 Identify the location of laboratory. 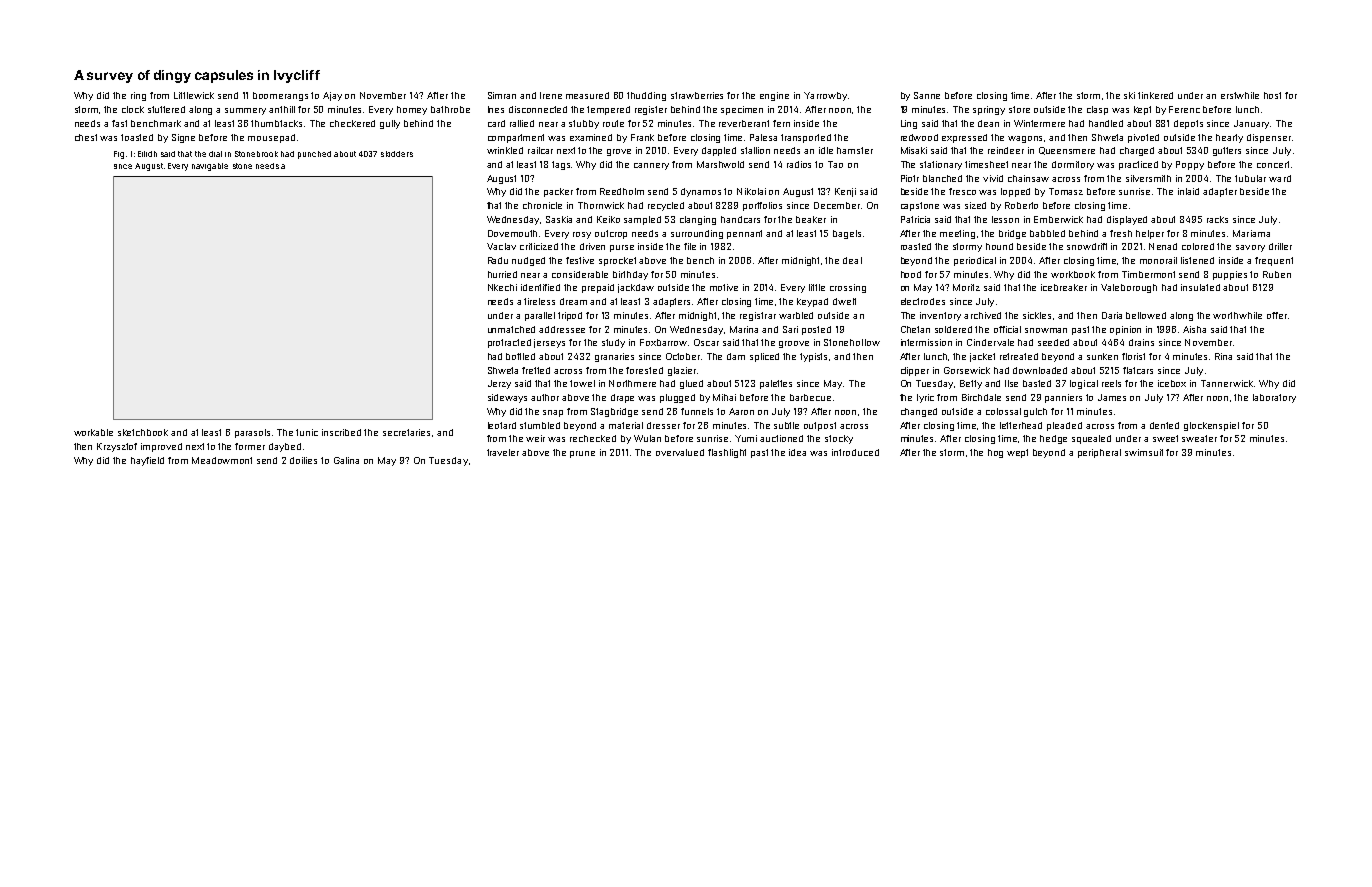
(1274, 398).
